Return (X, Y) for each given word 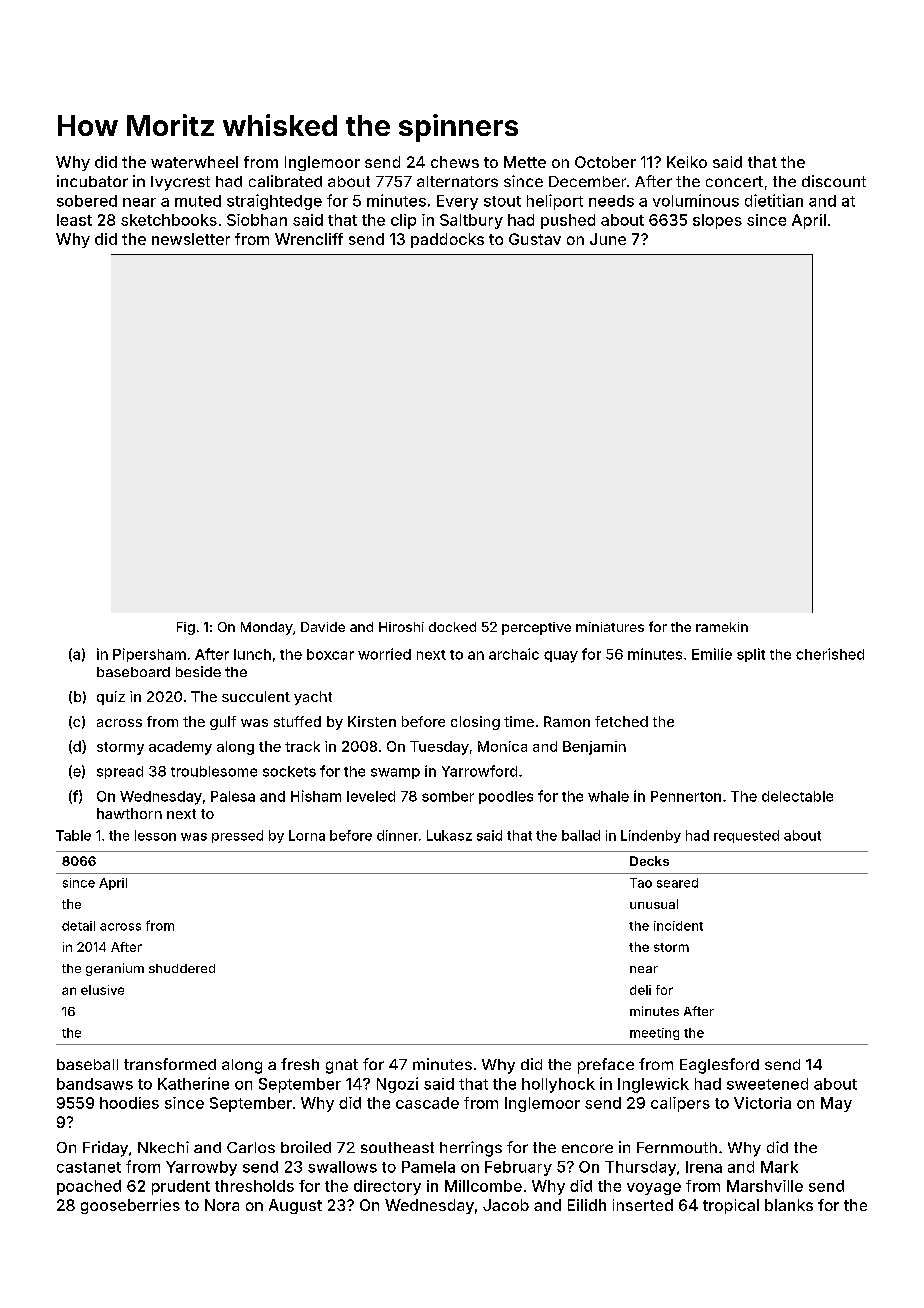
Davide (323, 627)
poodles (506, 797)
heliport (555, 202)
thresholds (254, 1186)
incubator (92, 181)
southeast (397, 1147)
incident (678, 926)
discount (834, 181)
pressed (237, 836)
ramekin (722, 627)
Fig (186, 628)
